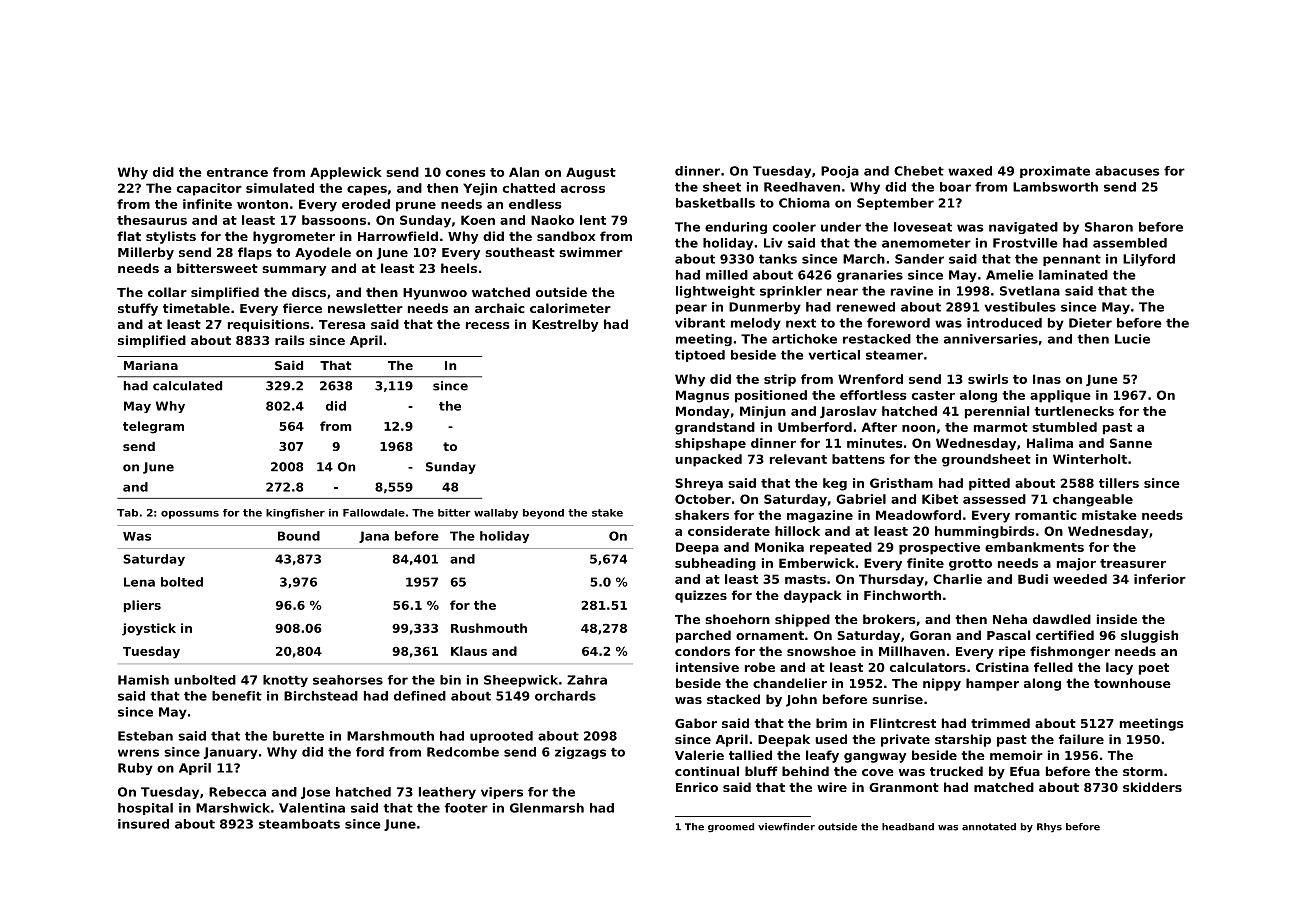 Image resolution: width=1308 pixels, height=924 pixels. I want to click on Rushmouth, so click(489, 628).
